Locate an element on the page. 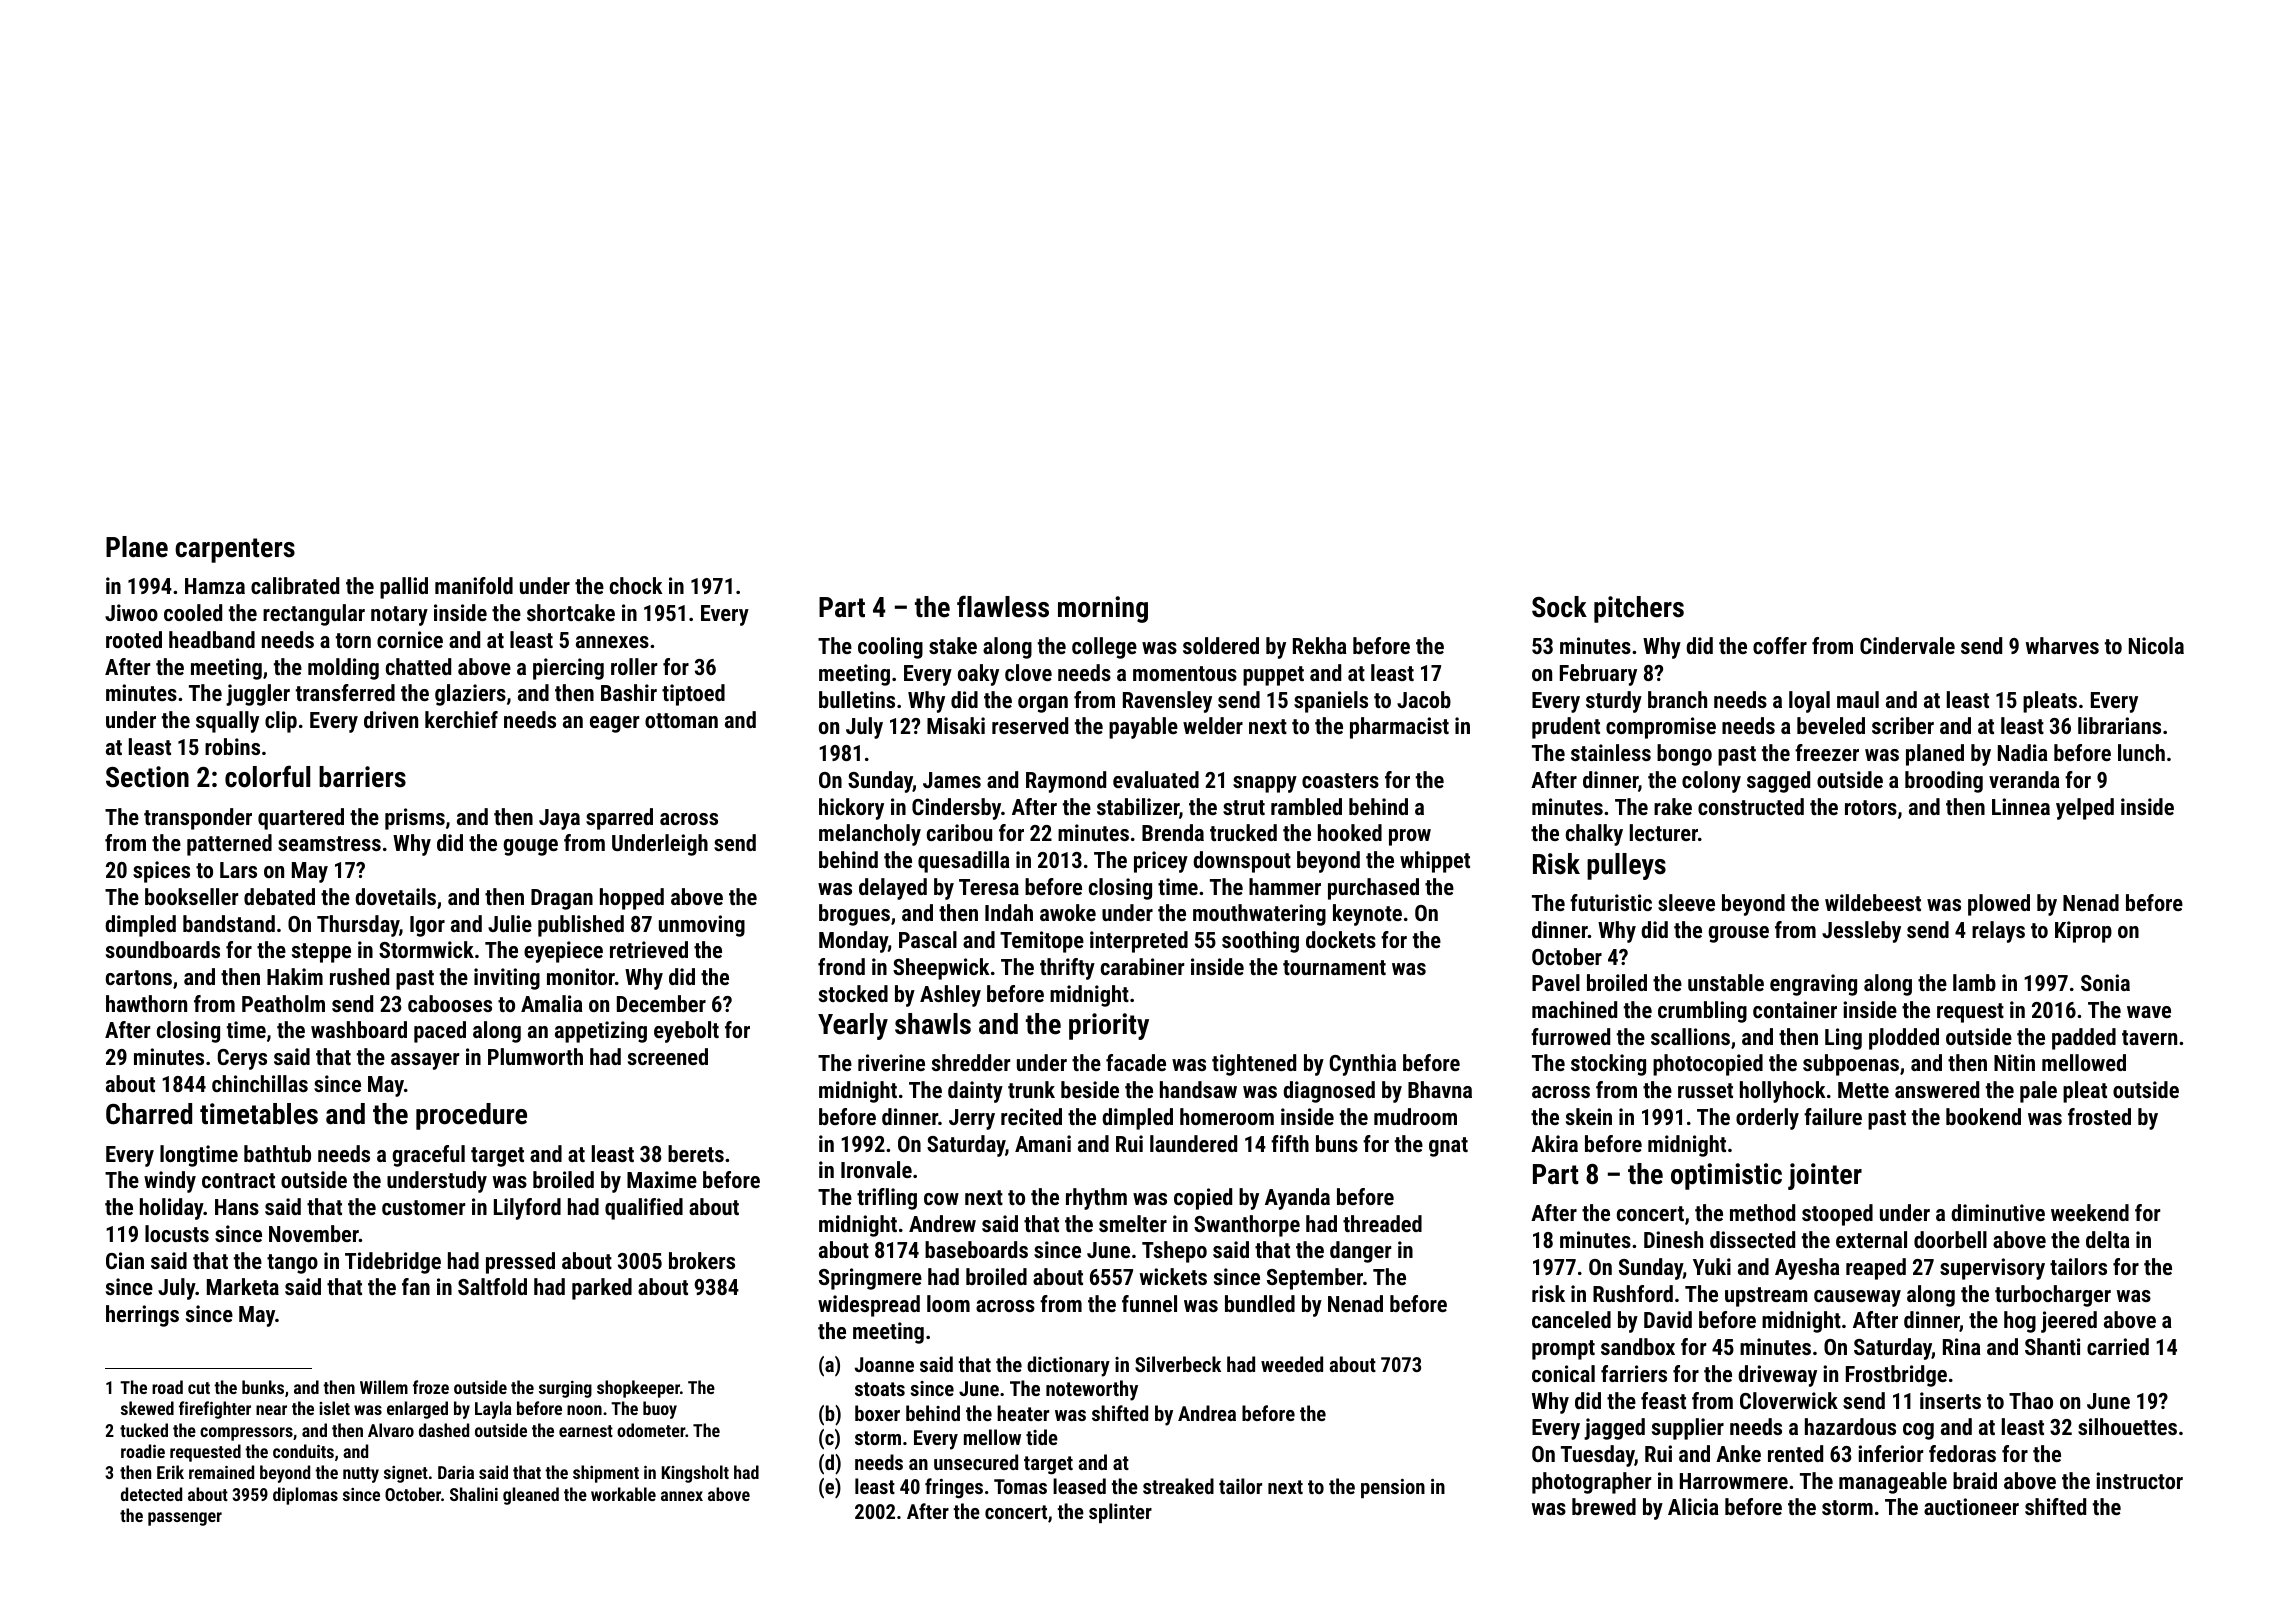 This page has width=2292, height=1620. soundboards is located at coordinates (163, 949).
